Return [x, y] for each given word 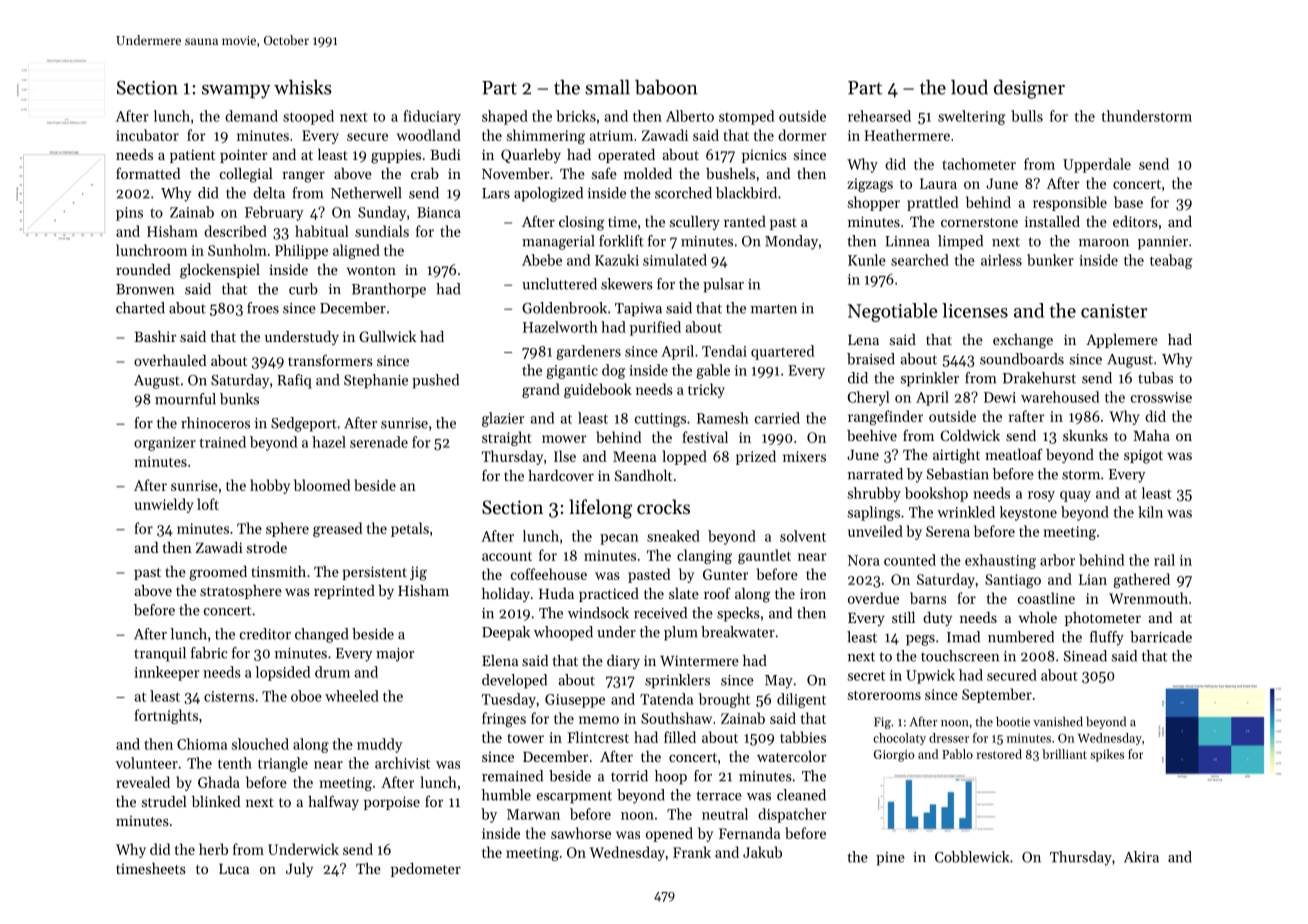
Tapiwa [638, 310]
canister [1114, 311]
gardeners [588, 352]
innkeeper [166, 673]
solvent [803, 536]
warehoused [1060, 397]
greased [337, 529]
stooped [308, 117]
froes [263, 308]
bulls [1027, 116]
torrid [629, 776]
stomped [746, 117]
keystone [1028, 513]
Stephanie [376, 381]
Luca [234, 869]
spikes [1107, 755]
